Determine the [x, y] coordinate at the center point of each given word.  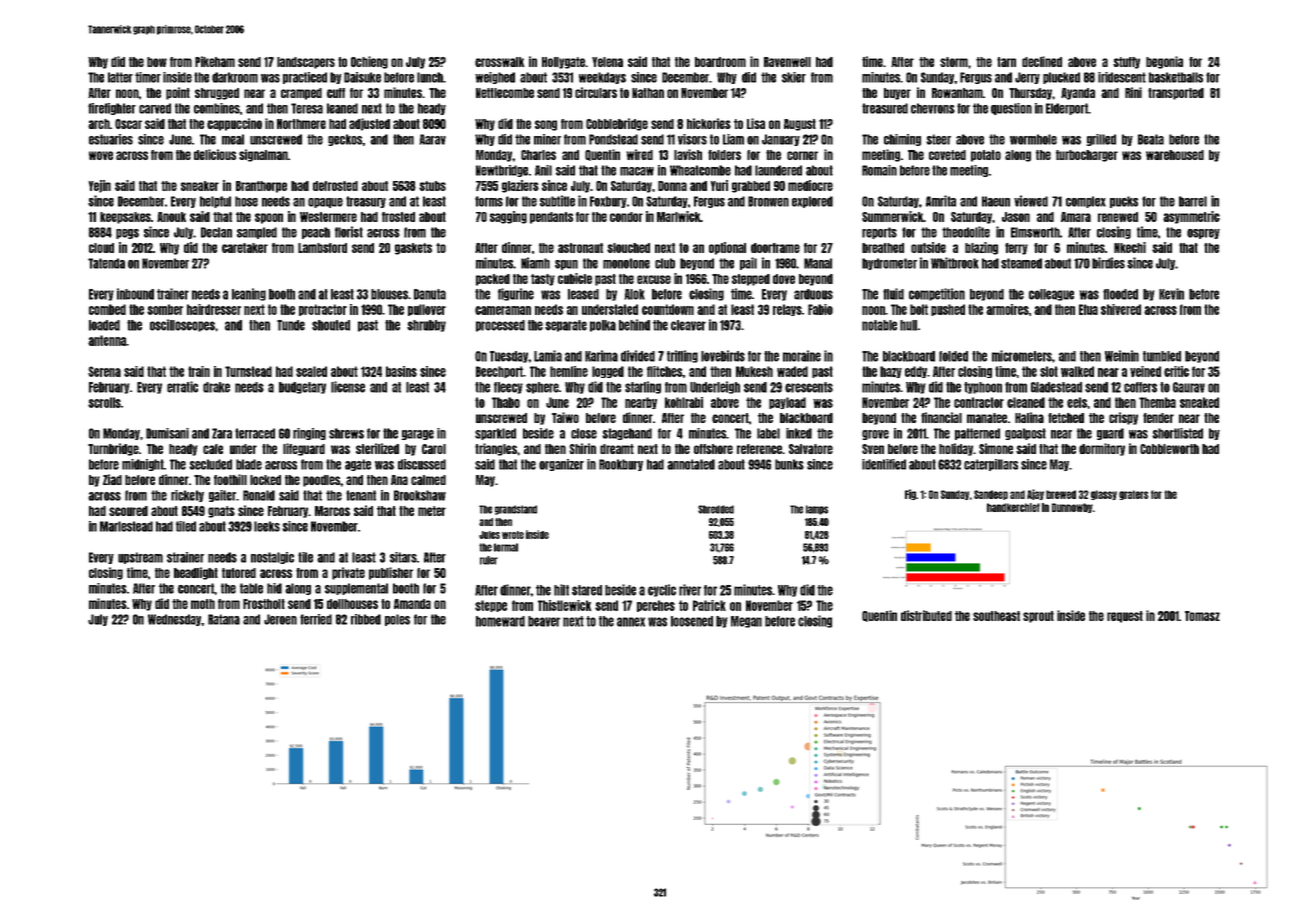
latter [120, 77]
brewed [1061, 494]
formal [506, 547]
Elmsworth [1035, 232]
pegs [127, 234]
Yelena [607, 62]
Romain [879, 170]
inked [799, 433]
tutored [239, 573]
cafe [213, 449]
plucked [1061, 78]
